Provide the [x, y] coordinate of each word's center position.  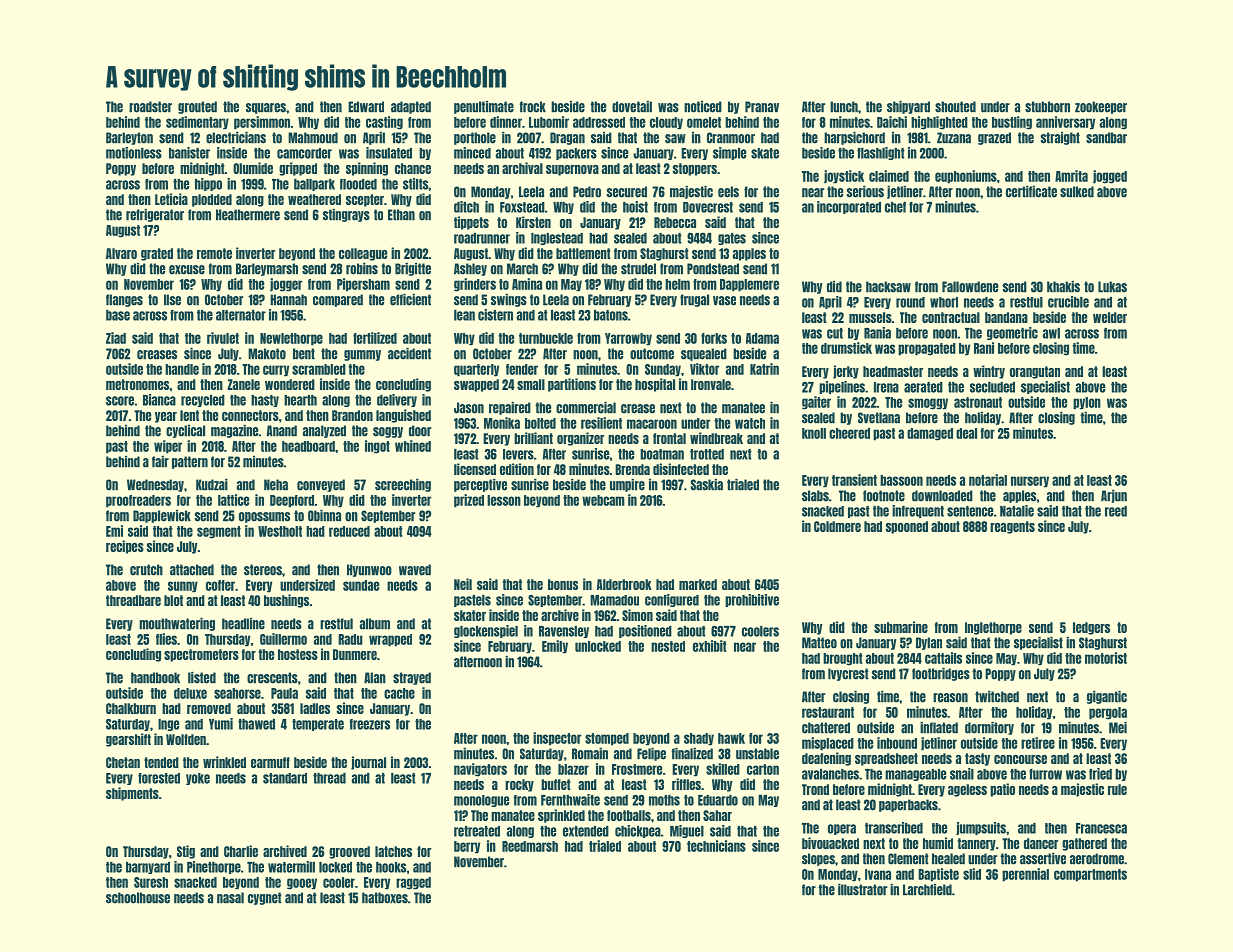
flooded [358, 184]
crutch [146, 570]
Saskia [707, 485]
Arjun [1114, 496]
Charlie [241, 851]
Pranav [762, 107]
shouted [955, 107]
